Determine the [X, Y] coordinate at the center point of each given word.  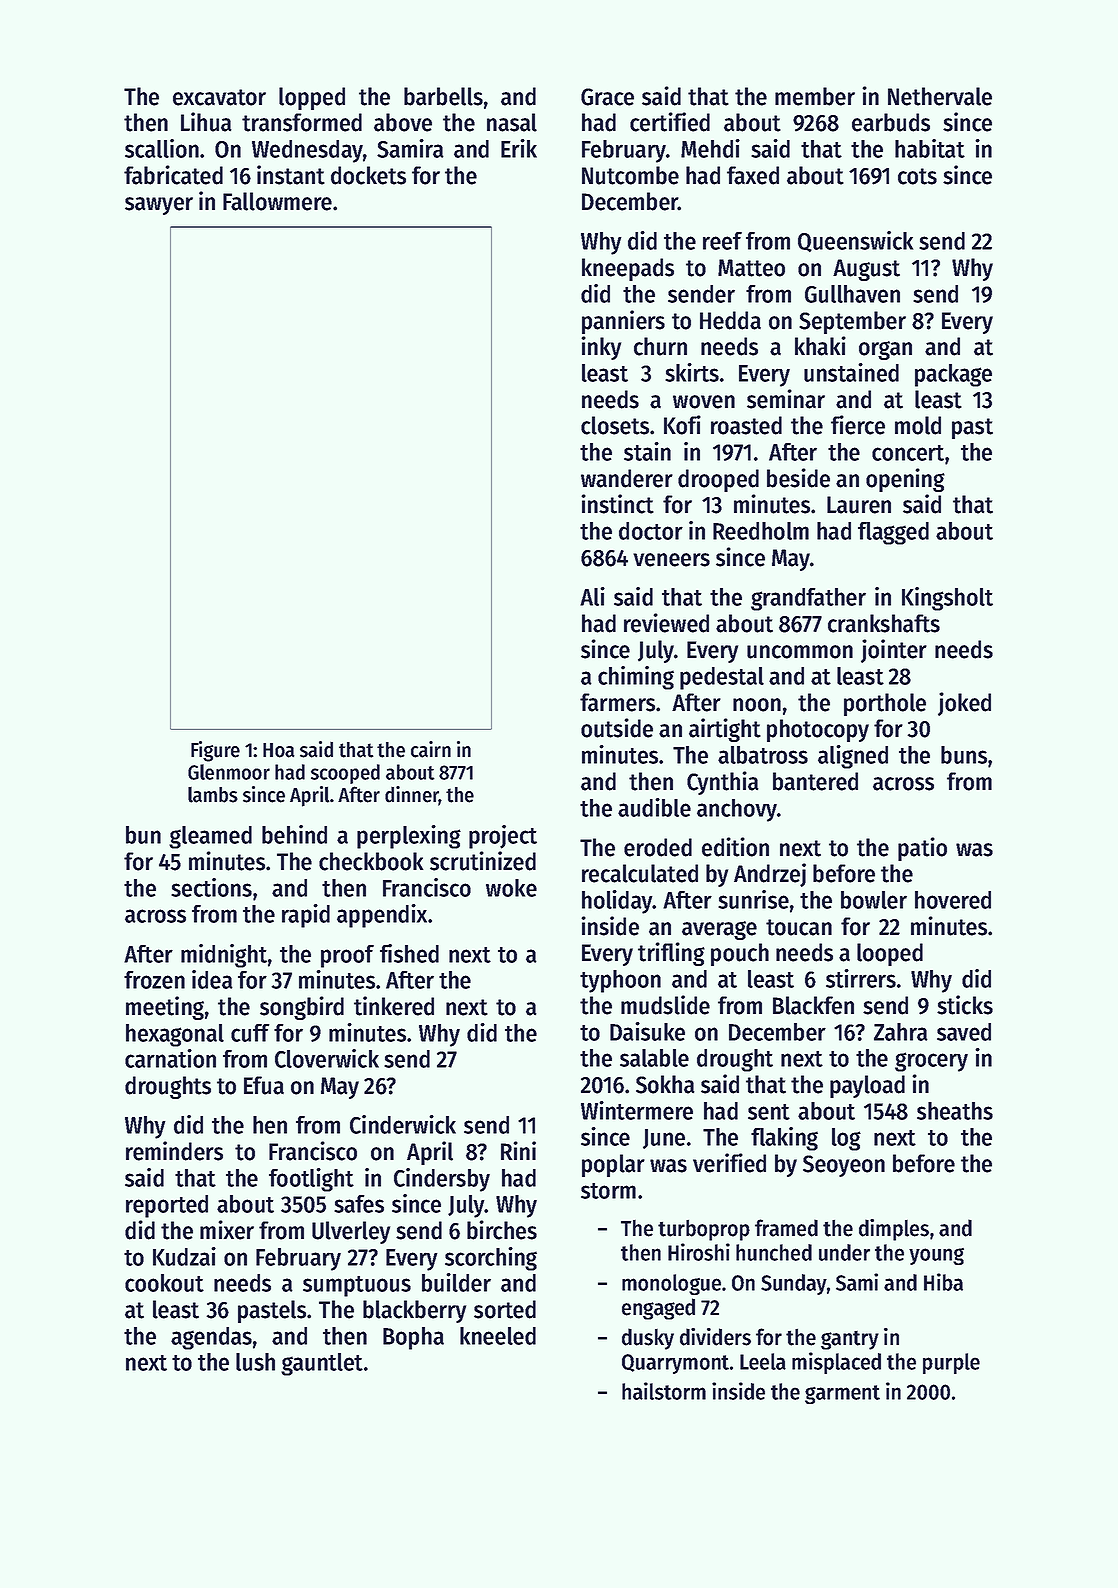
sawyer [159, 206]
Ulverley [351, 1232]
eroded [658, 847]
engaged [658, 1309]
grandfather [808, 599]
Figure [215, 751]
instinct [617, 504]
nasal [512, 122]
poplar [613, 1165]
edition [735, 847]
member [815, 96]
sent [769, 1112]
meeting [165, 1008]
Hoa [278, 750]
